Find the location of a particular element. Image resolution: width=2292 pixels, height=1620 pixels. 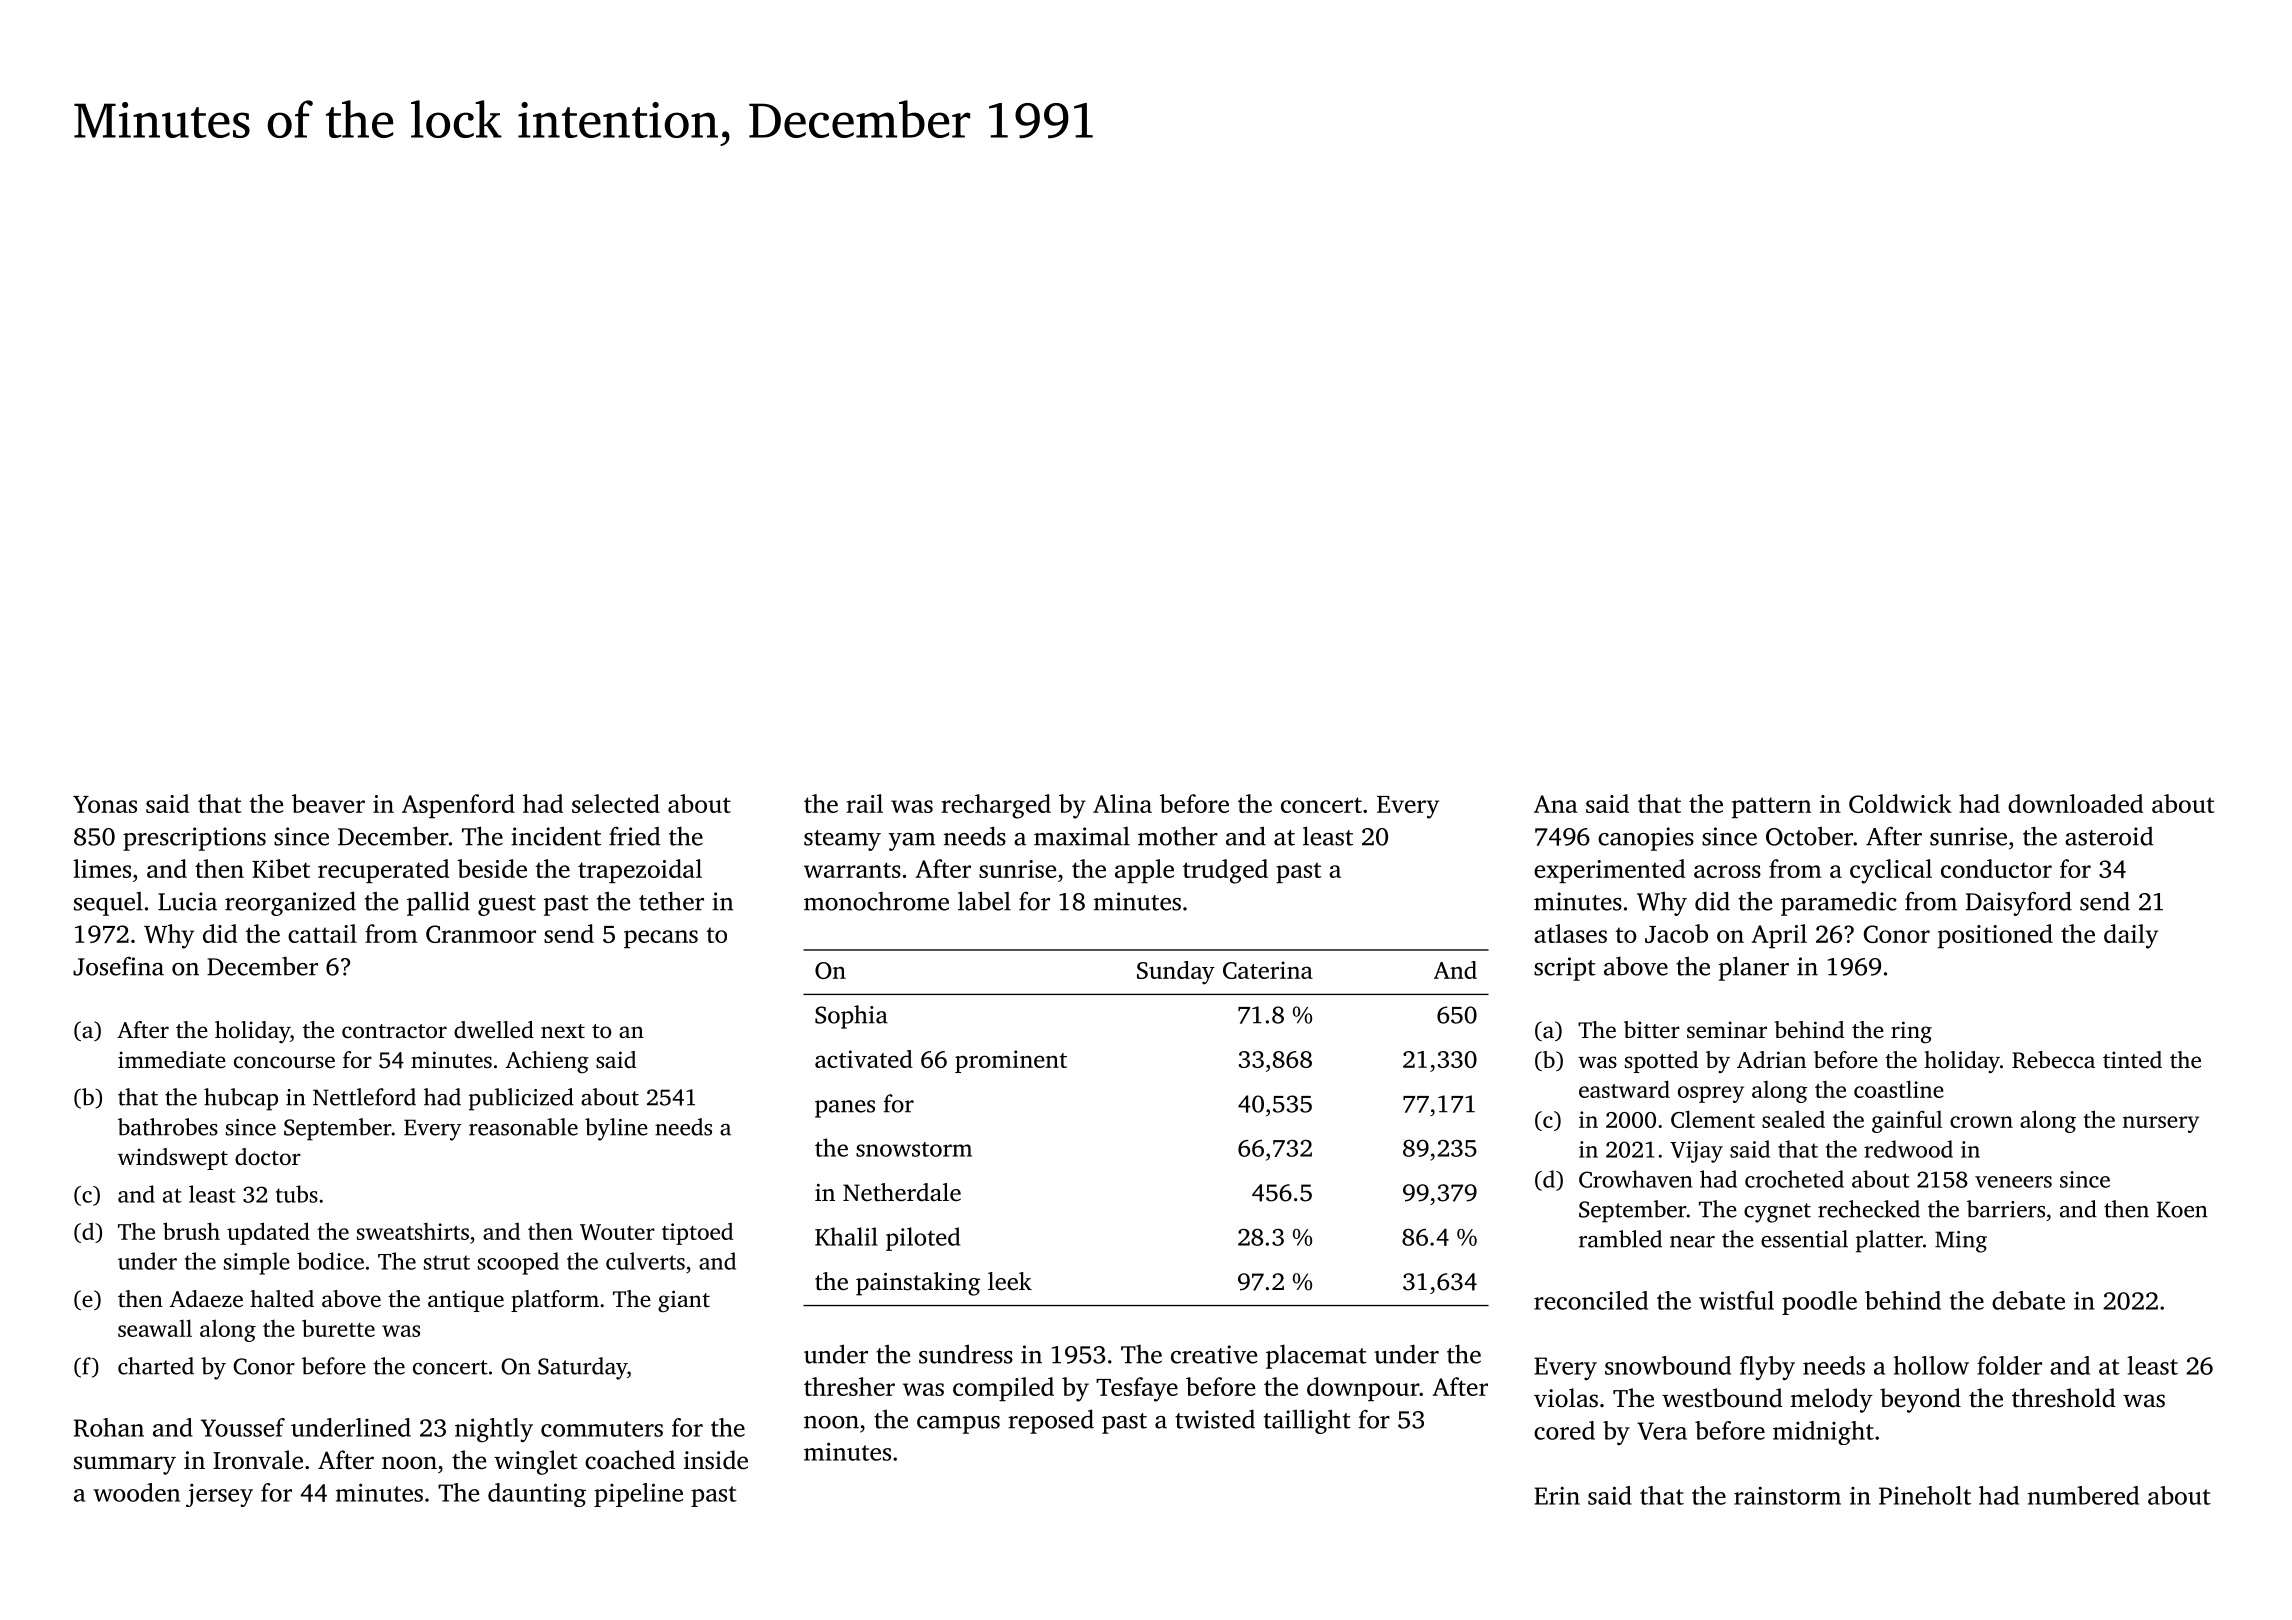

panes is located at coordinates (845, 1109).
